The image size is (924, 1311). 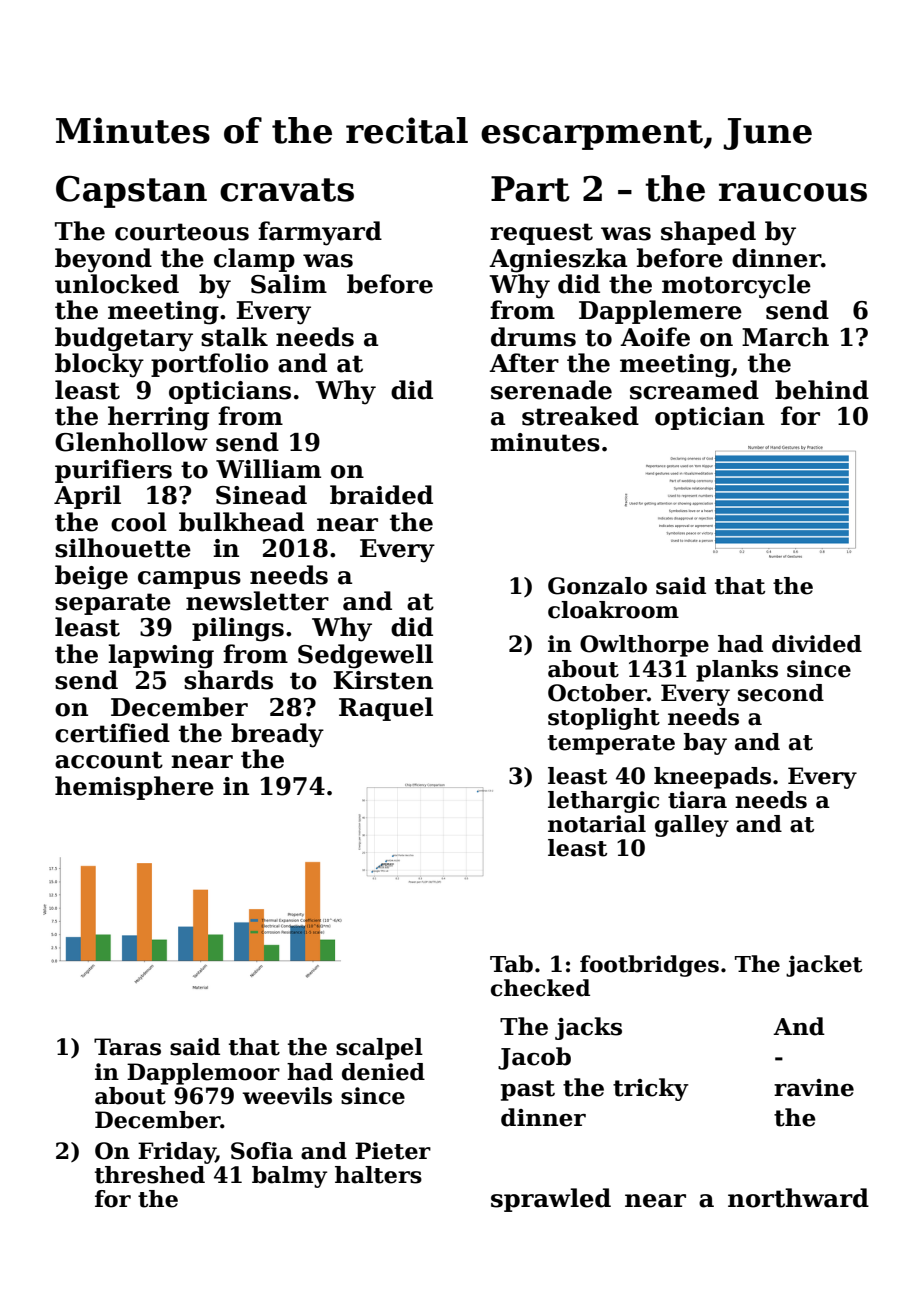 What do you see at coordinates (287, 190) in the page?
I see `cravats` at bounding box center [287, 190].
